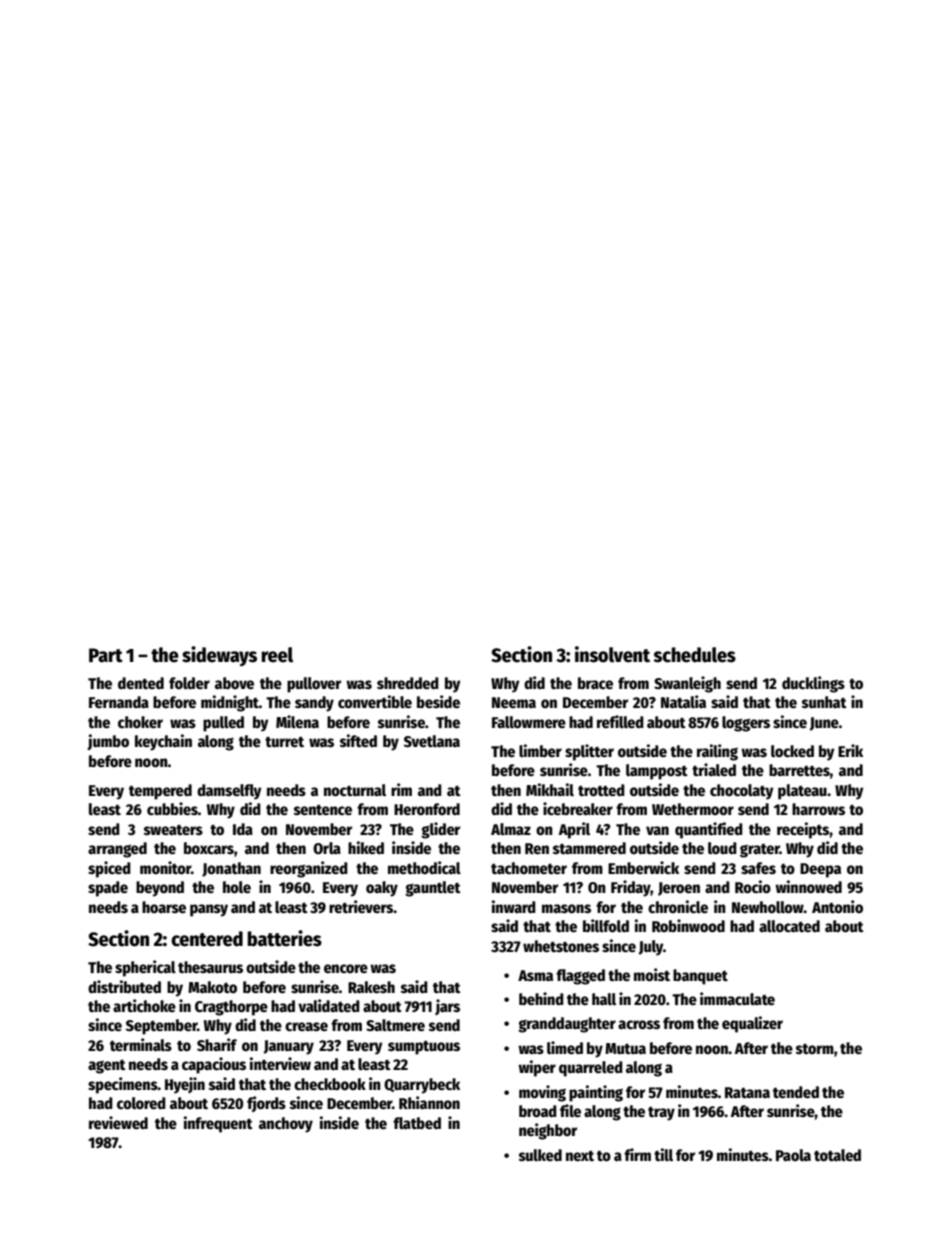 This screenshot has height=1233, width=952. What do you see at coordinates (652, 975) in the screenshot?
I see `moist` at bounding box center [652, 975].
